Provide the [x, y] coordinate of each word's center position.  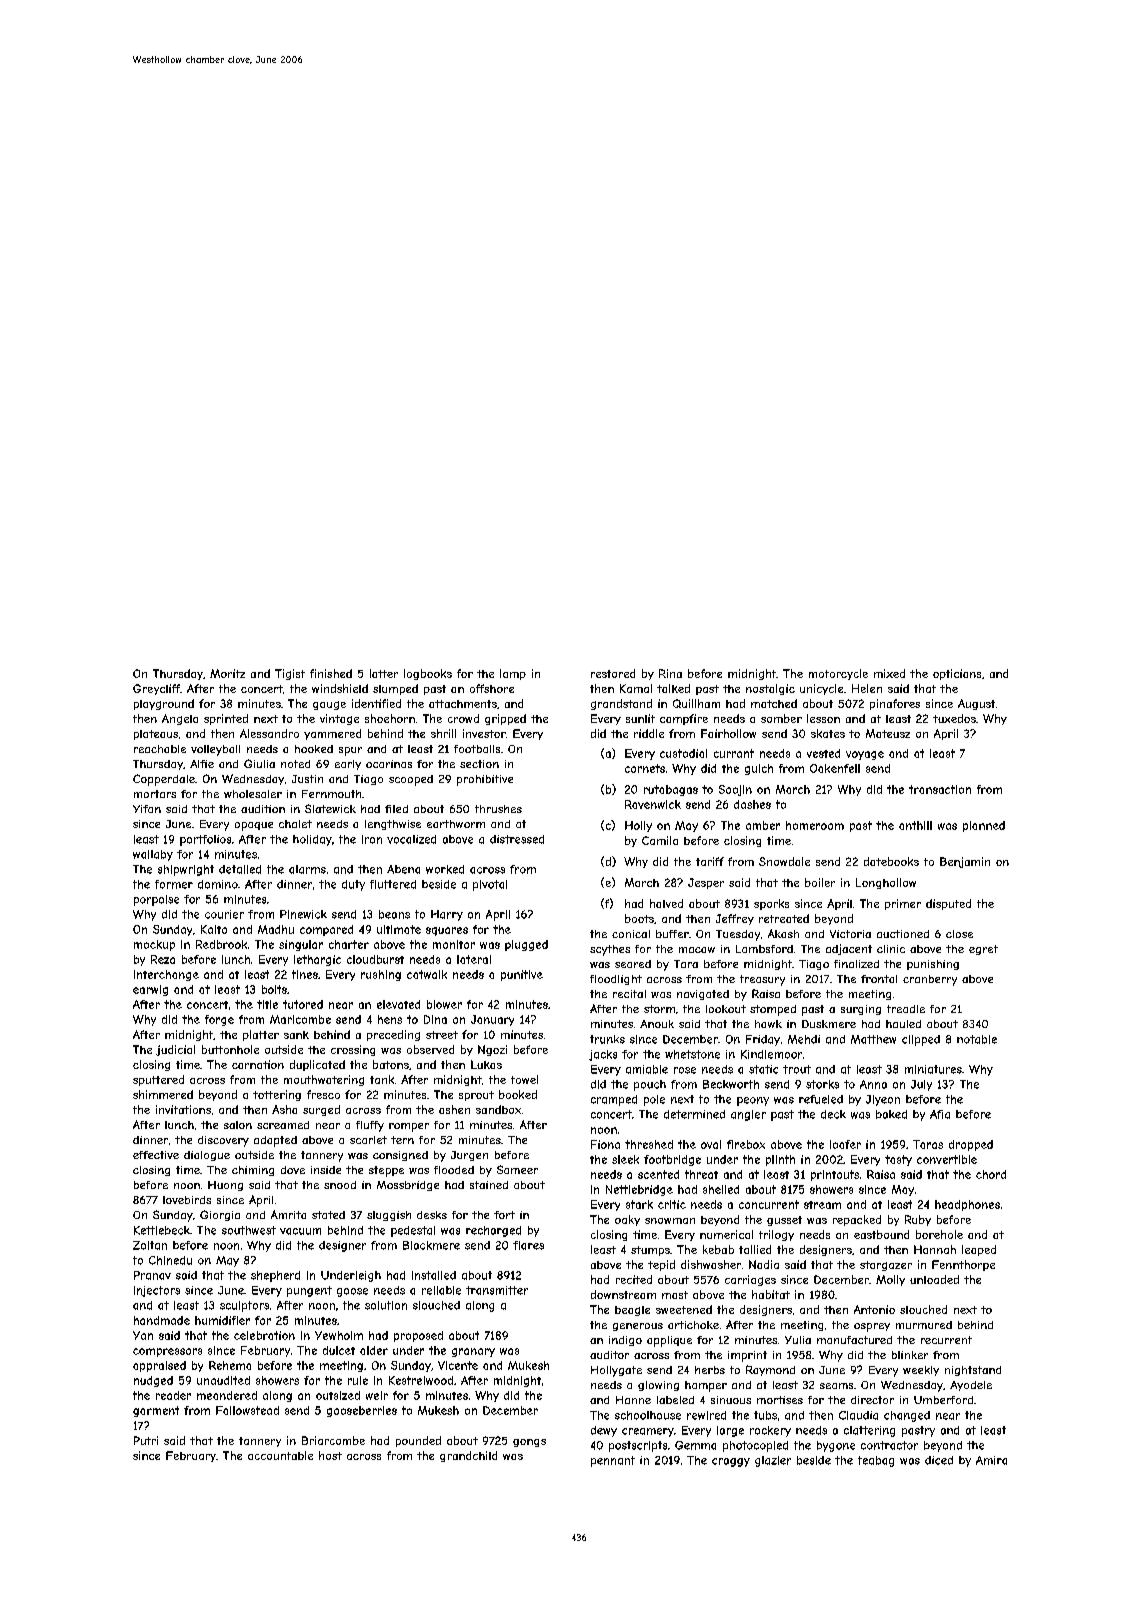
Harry [447, 915]
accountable [280, 1455]
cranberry [930, 980]
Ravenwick [653, 804]
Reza [163, 959]
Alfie [202, 764]
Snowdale [784, 861]
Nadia [764, 1264]
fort [504, 1215]
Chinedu [170, 1260]
